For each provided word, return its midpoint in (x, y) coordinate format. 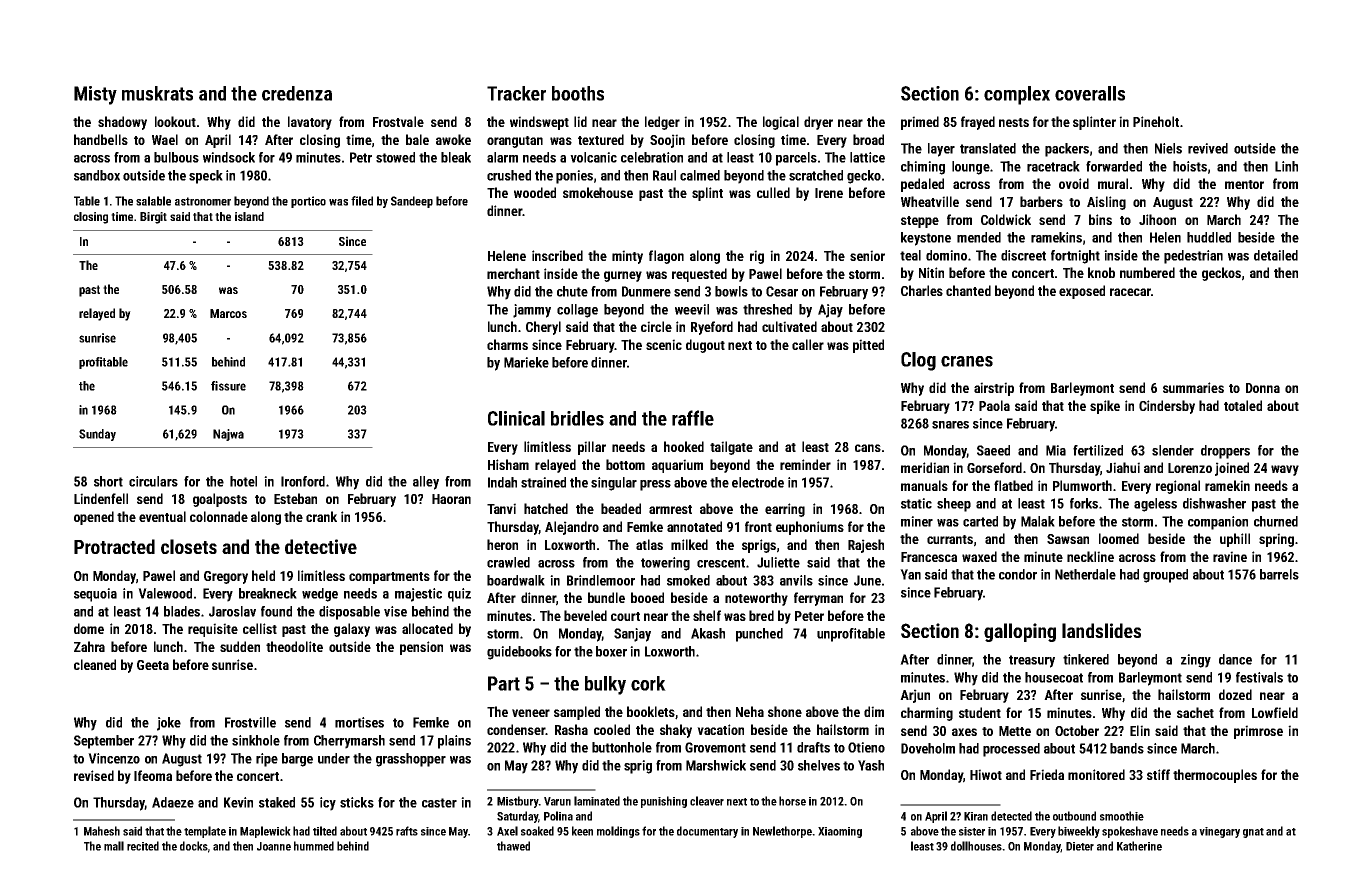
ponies (574, 177)
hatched (546, 508)
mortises (359, 722)
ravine (1230, 556)
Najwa (228, 435)
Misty (95, 95)
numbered (1147, 272)
